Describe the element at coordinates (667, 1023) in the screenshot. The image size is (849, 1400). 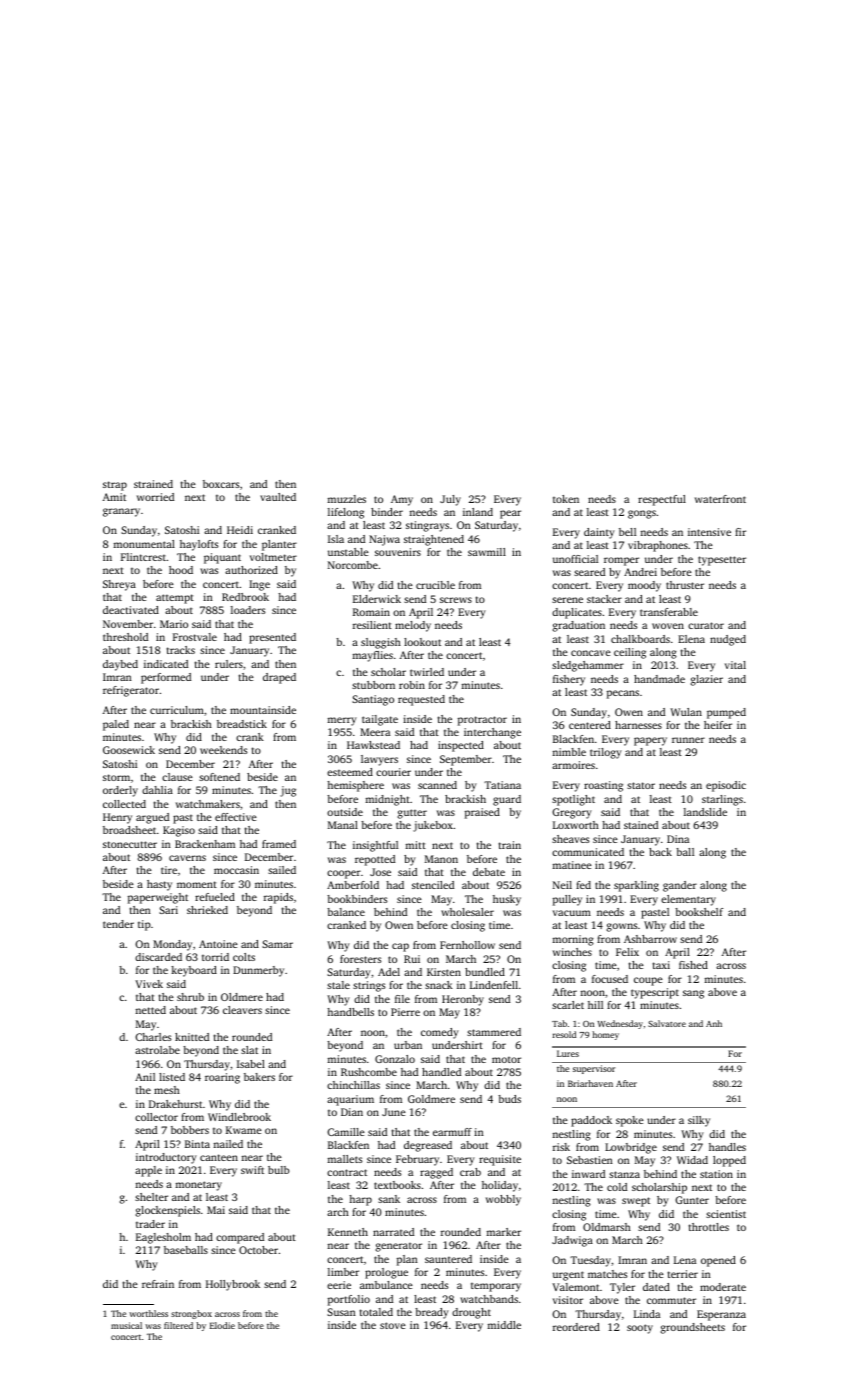
I see `Salvatore` at that location.
